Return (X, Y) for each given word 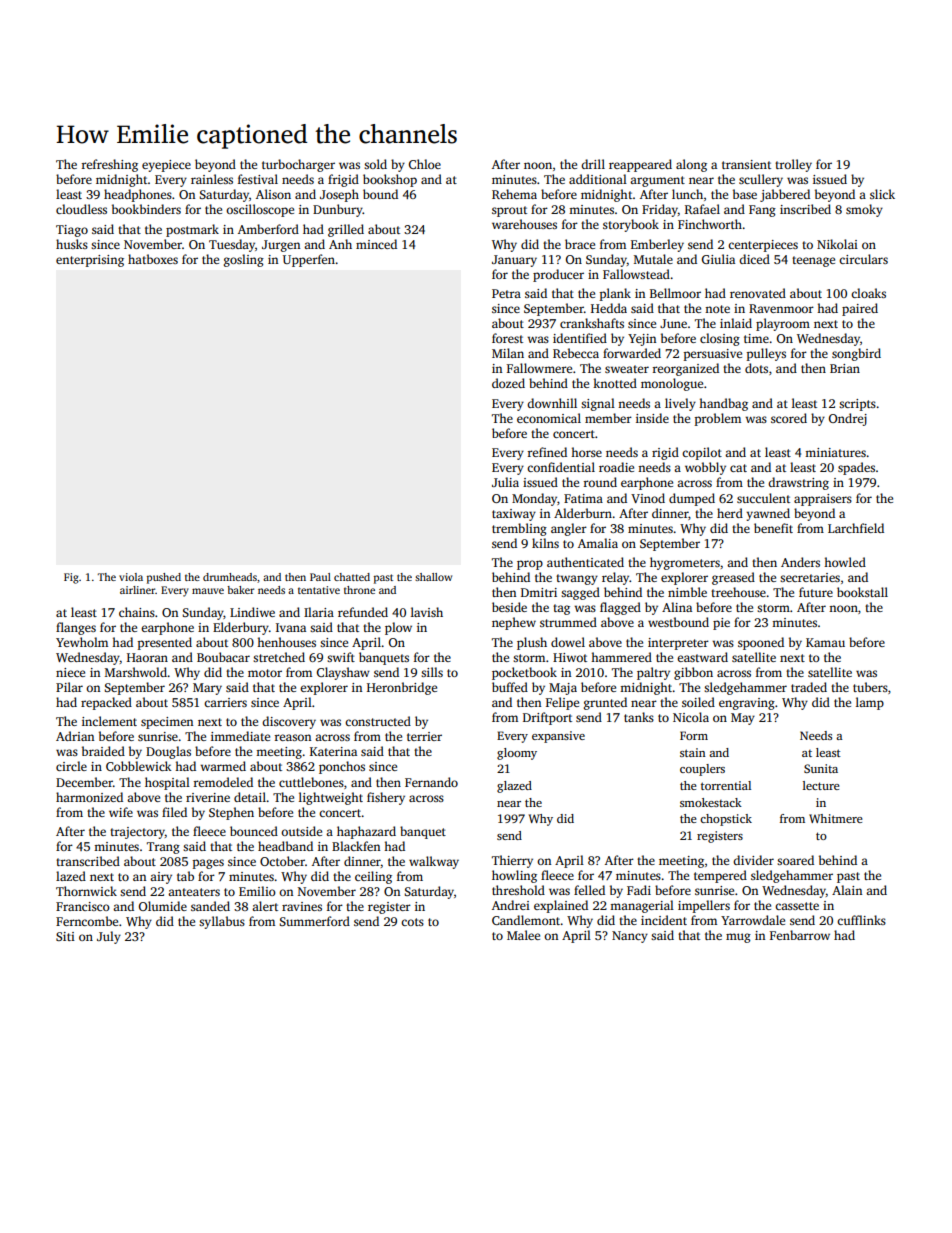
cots (412, 922)
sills (432, 672)
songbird (856, 354)
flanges (76, 628)
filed (174, 812)
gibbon (693, 673)
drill (593, 164)
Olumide (163, 906)
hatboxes (153, 259)
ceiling (373, 877)
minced (376, 244)
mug (738, 938)
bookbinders (146, 209)
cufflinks (861, 920)
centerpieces (763, 246)
